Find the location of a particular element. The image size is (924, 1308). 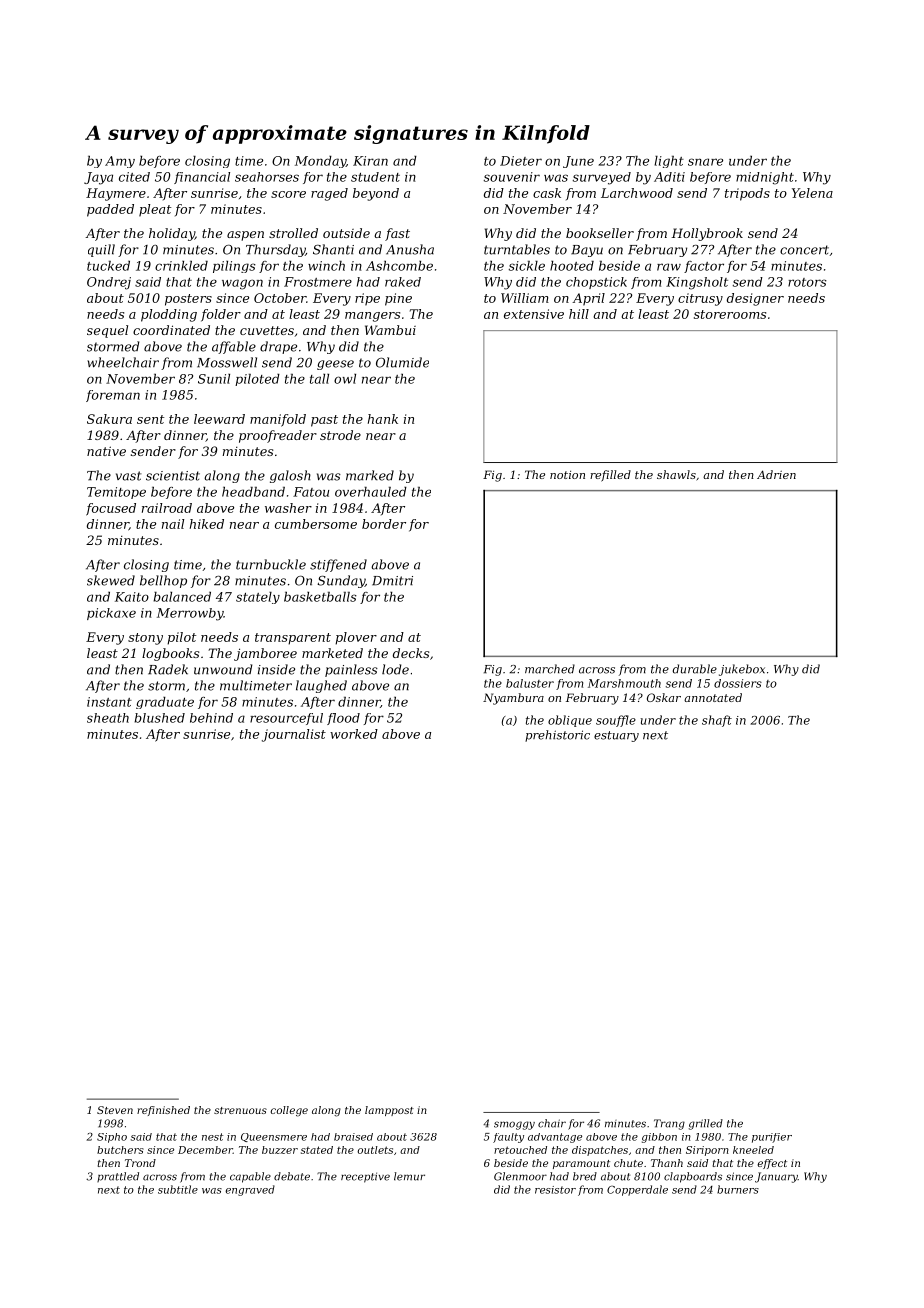

jukebox is located at coordinates (742, 670).
